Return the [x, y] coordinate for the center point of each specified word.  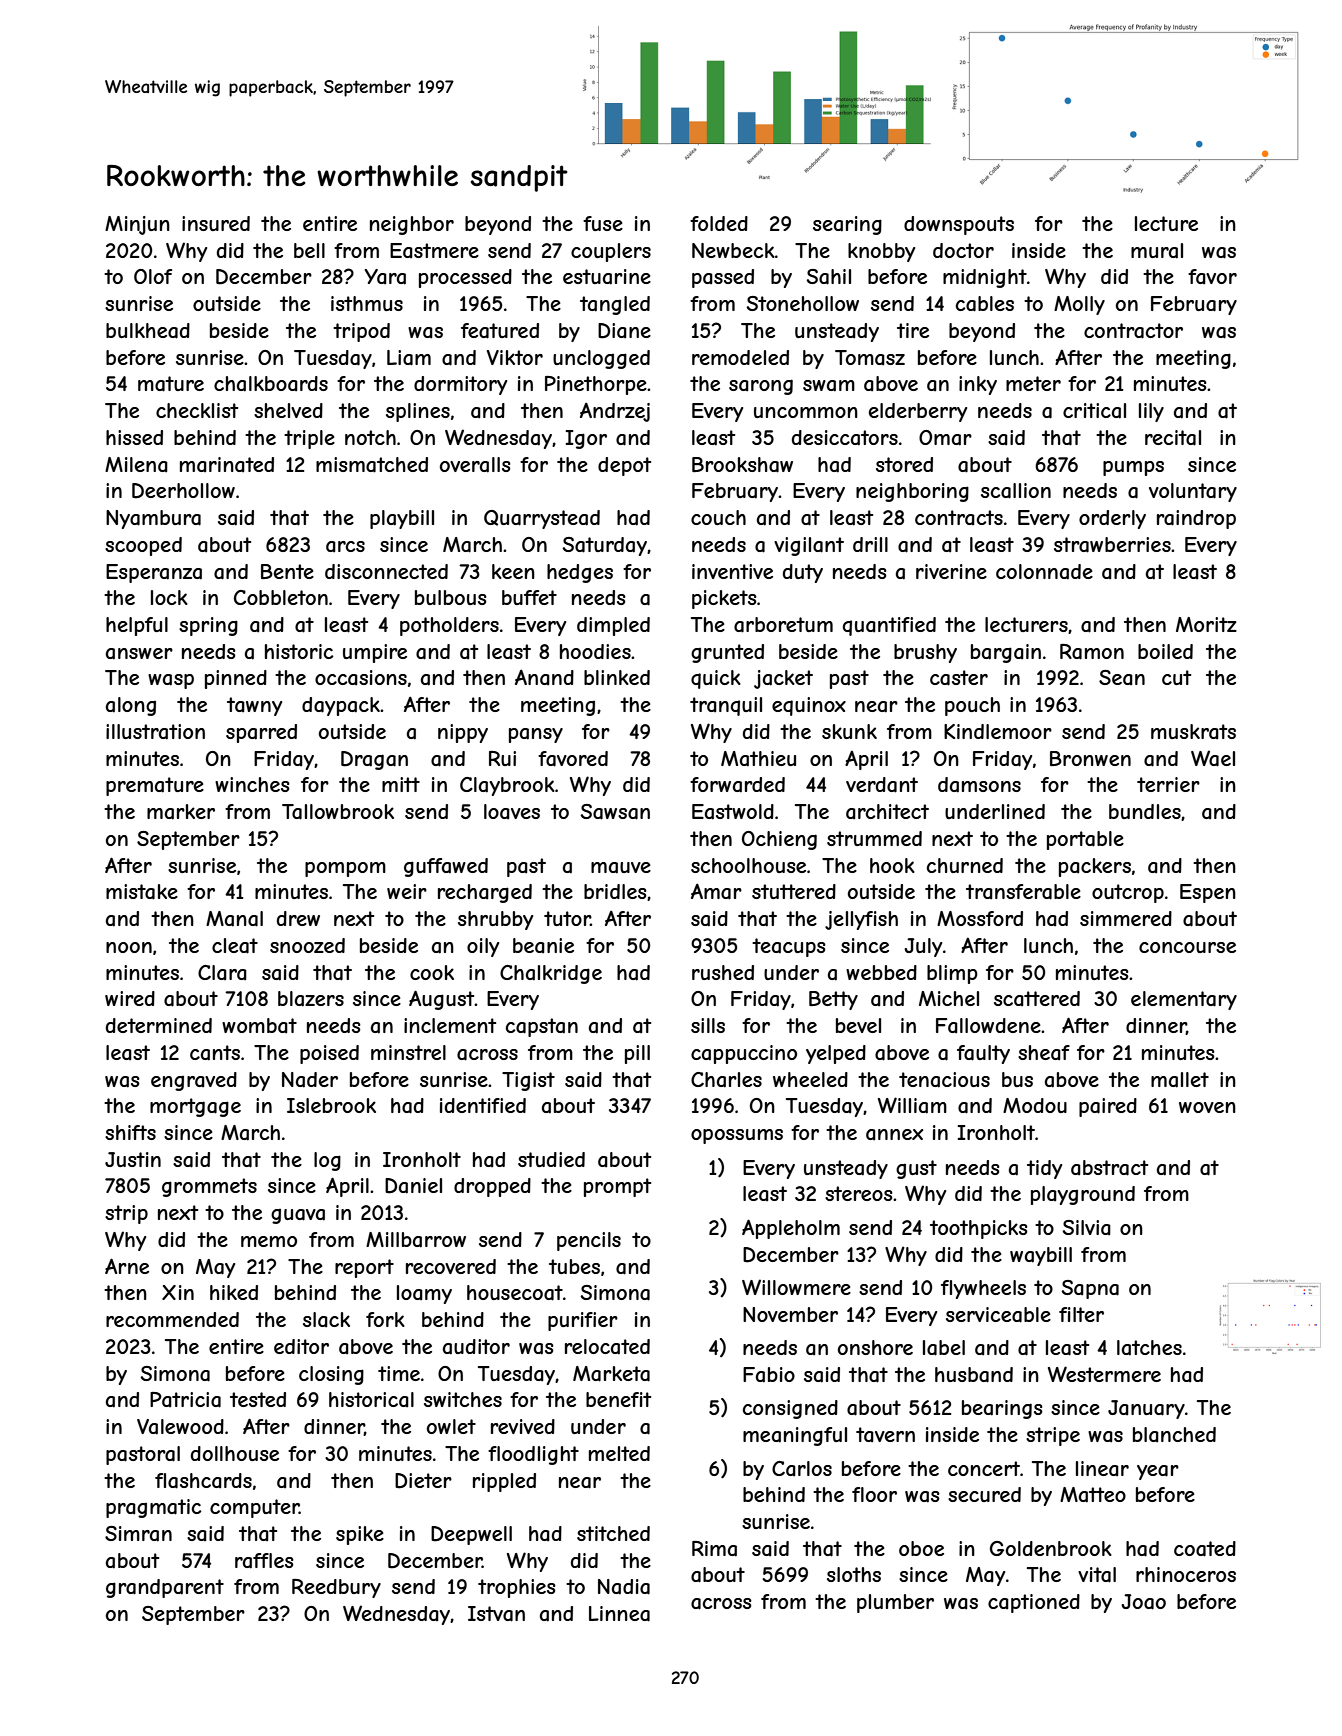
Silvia [1086, 1227]
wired [130, 998]
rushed [723, 972]
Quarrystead [542, 519]
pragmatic [154, 1508]
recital [1173, 438]
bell [309, 250]
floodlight [533, 1455]
